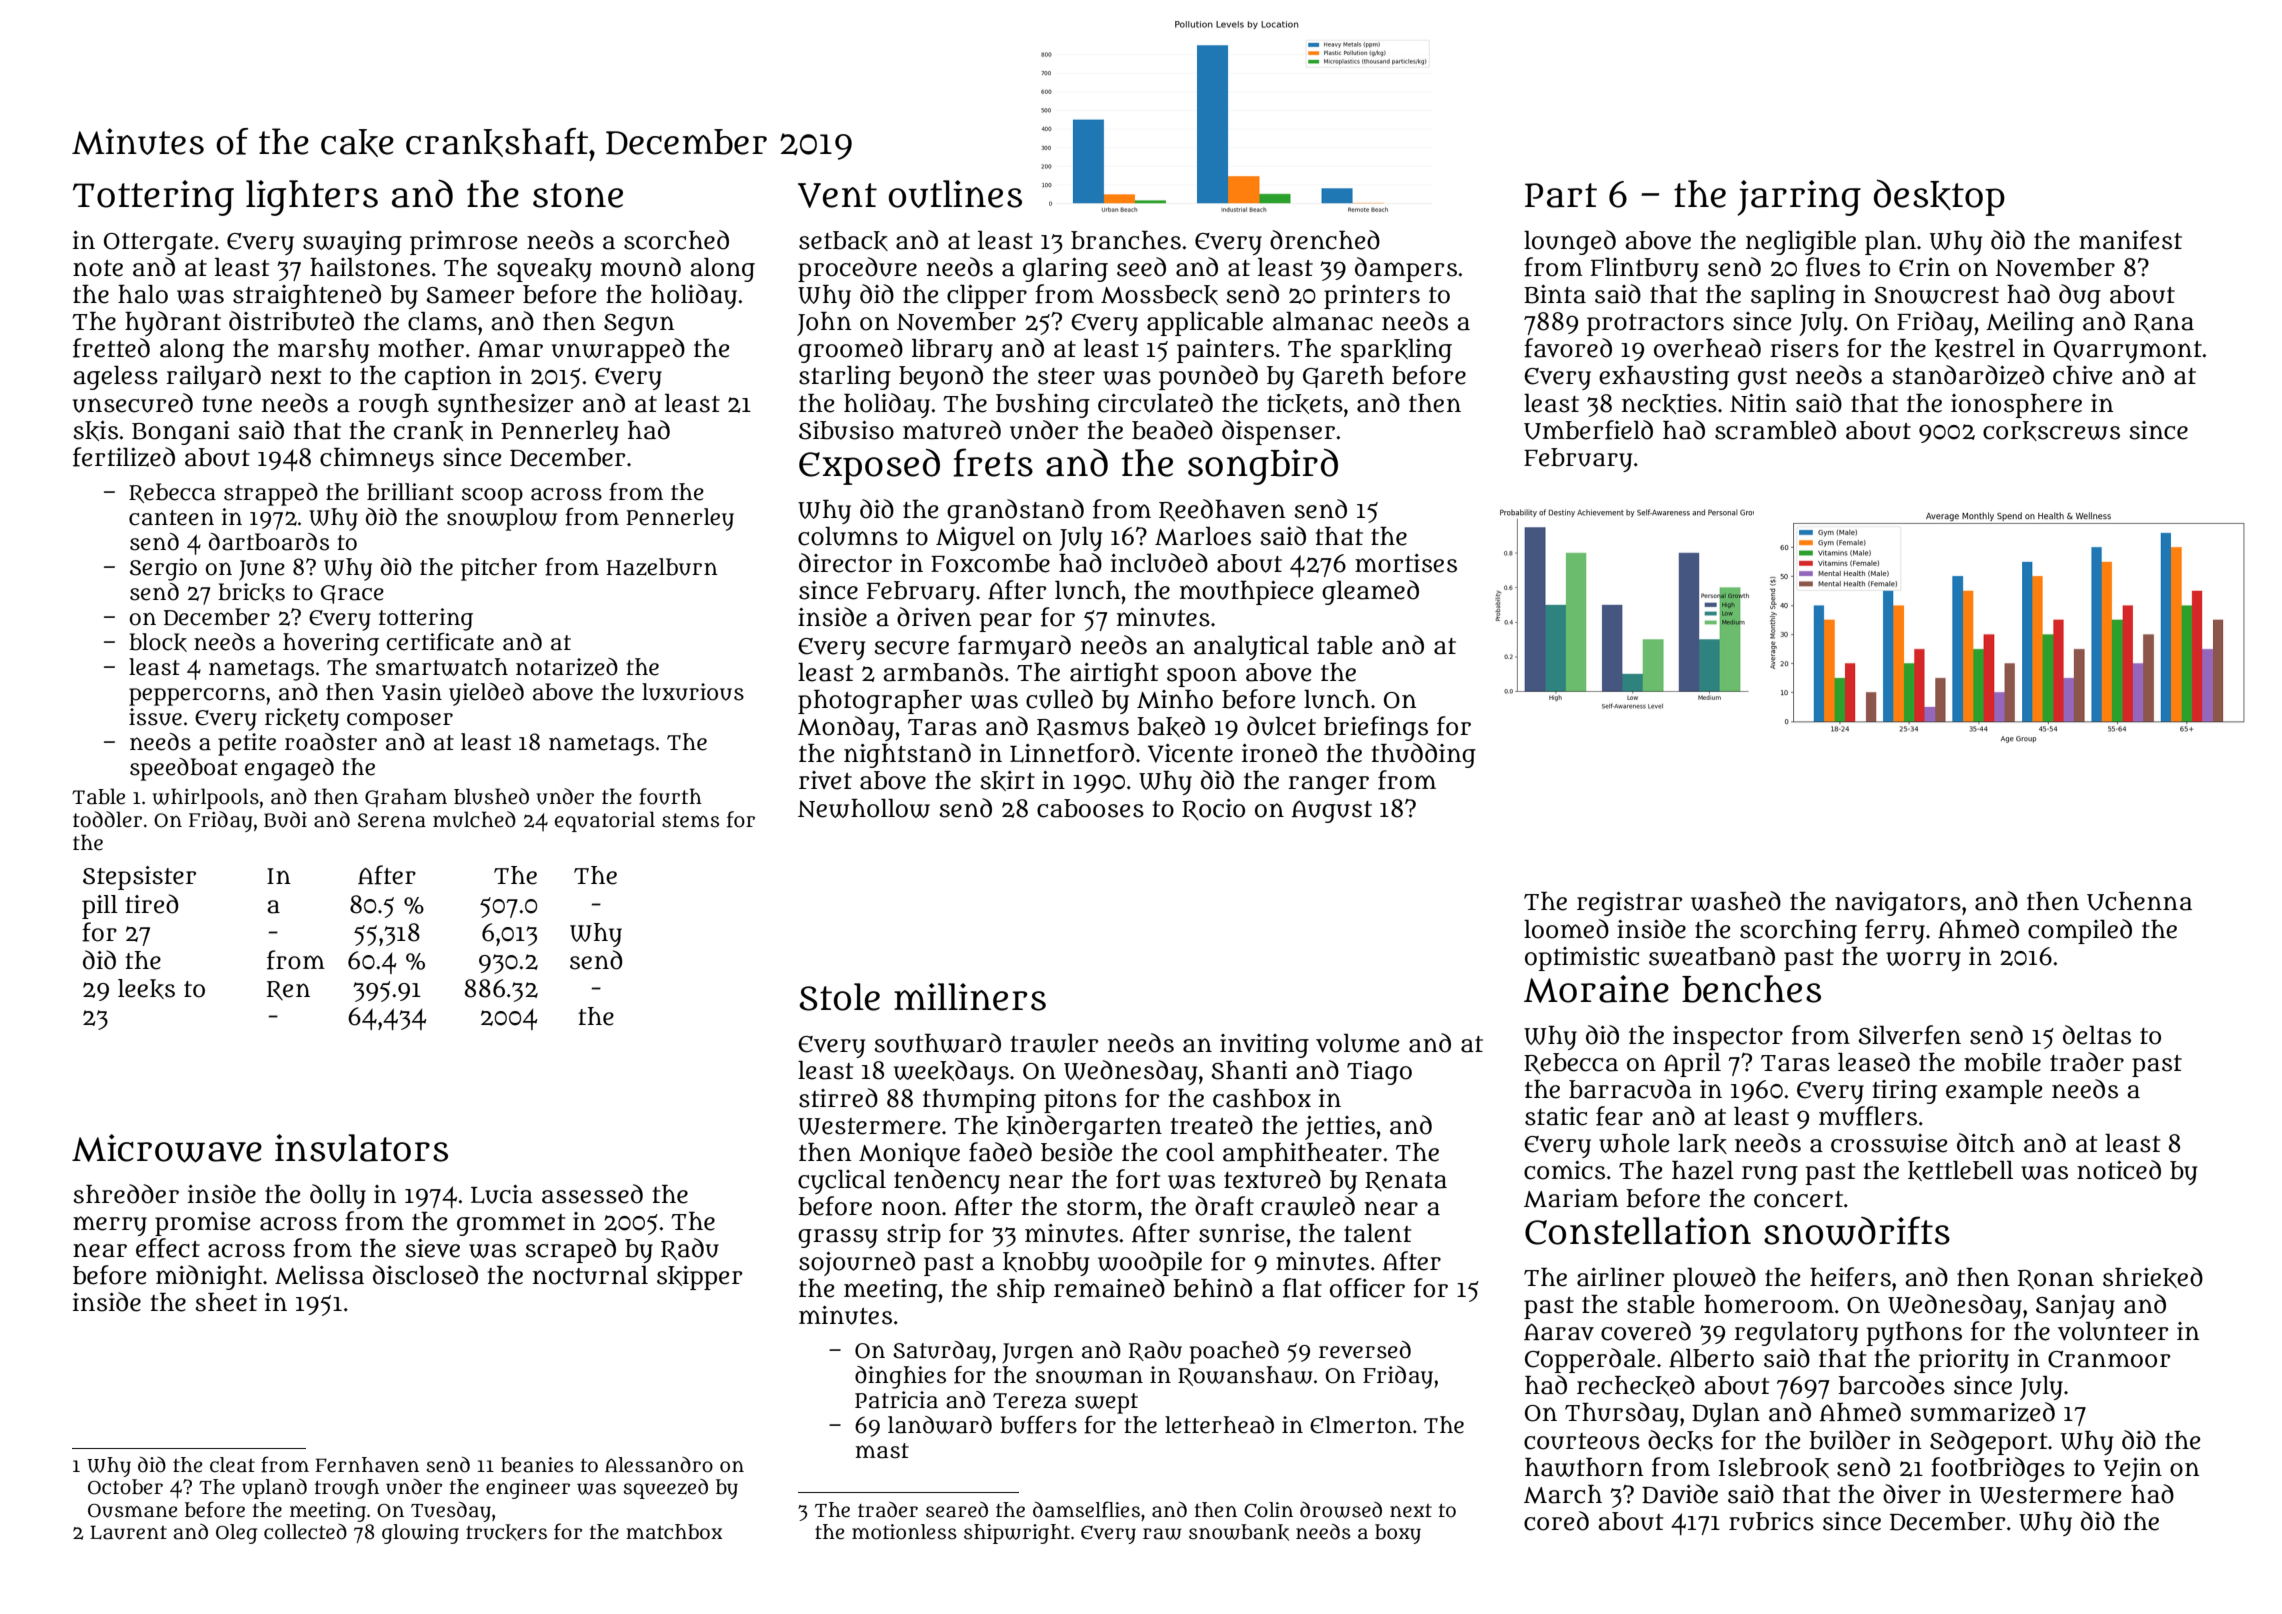  What do you see at coordinates (2128, 352) in the screenshot?
I see `Quarrymont` at bounding box center [2128, 352].
